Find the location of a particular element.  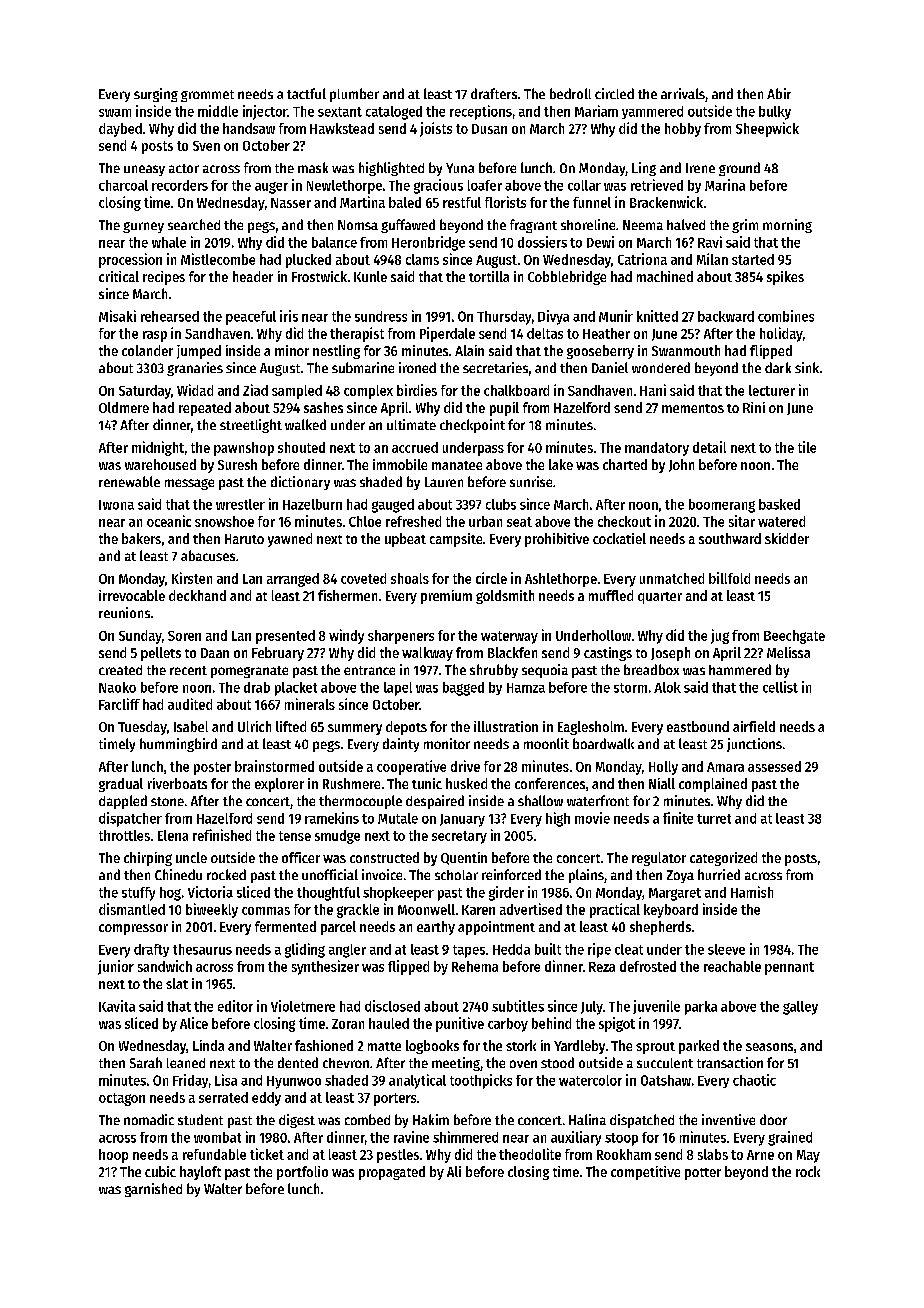

Hamish is located at coordinates (752, 892).
